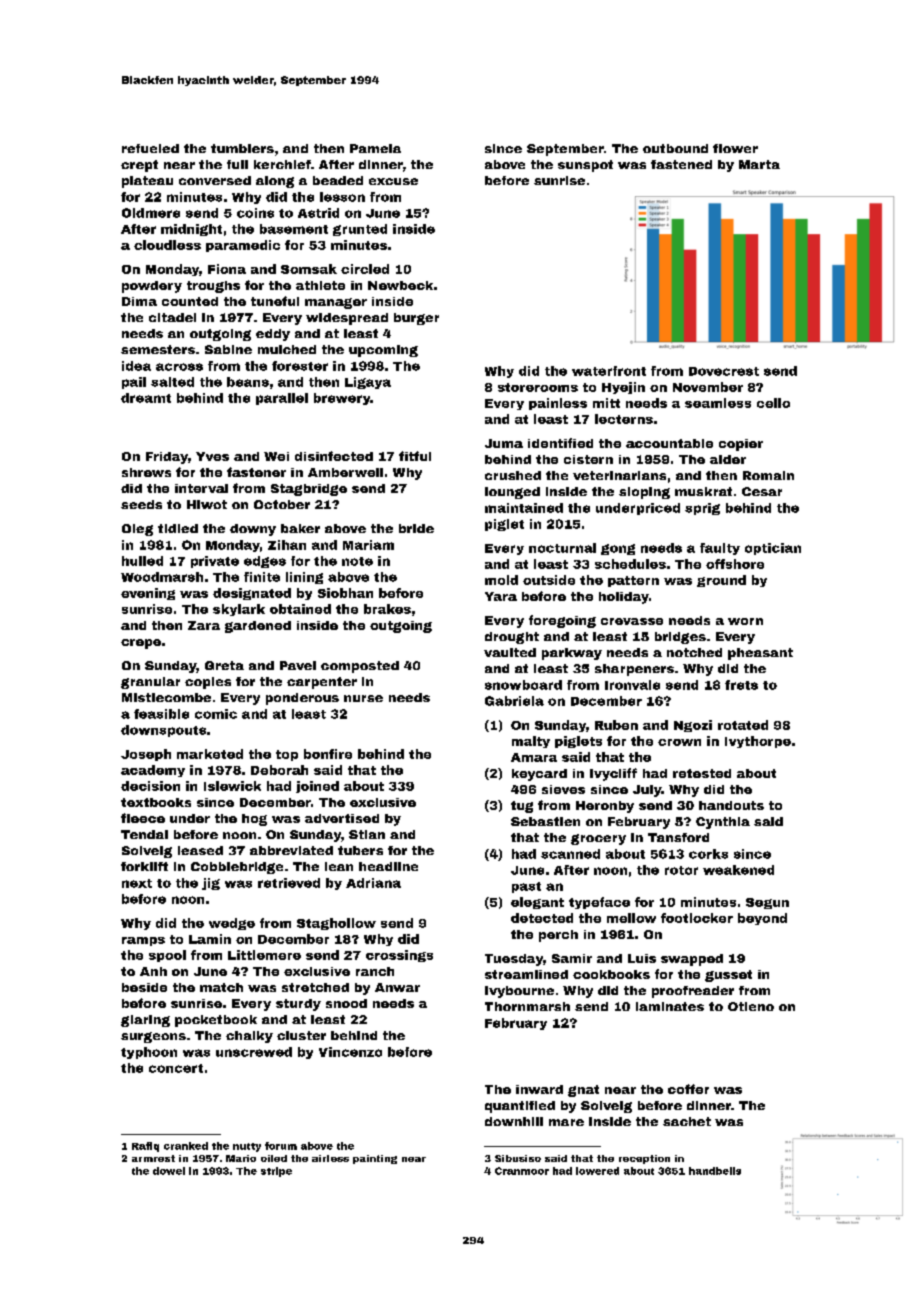 The image size is (924, 1314). I want to click on refueled, so click(150, 148).
